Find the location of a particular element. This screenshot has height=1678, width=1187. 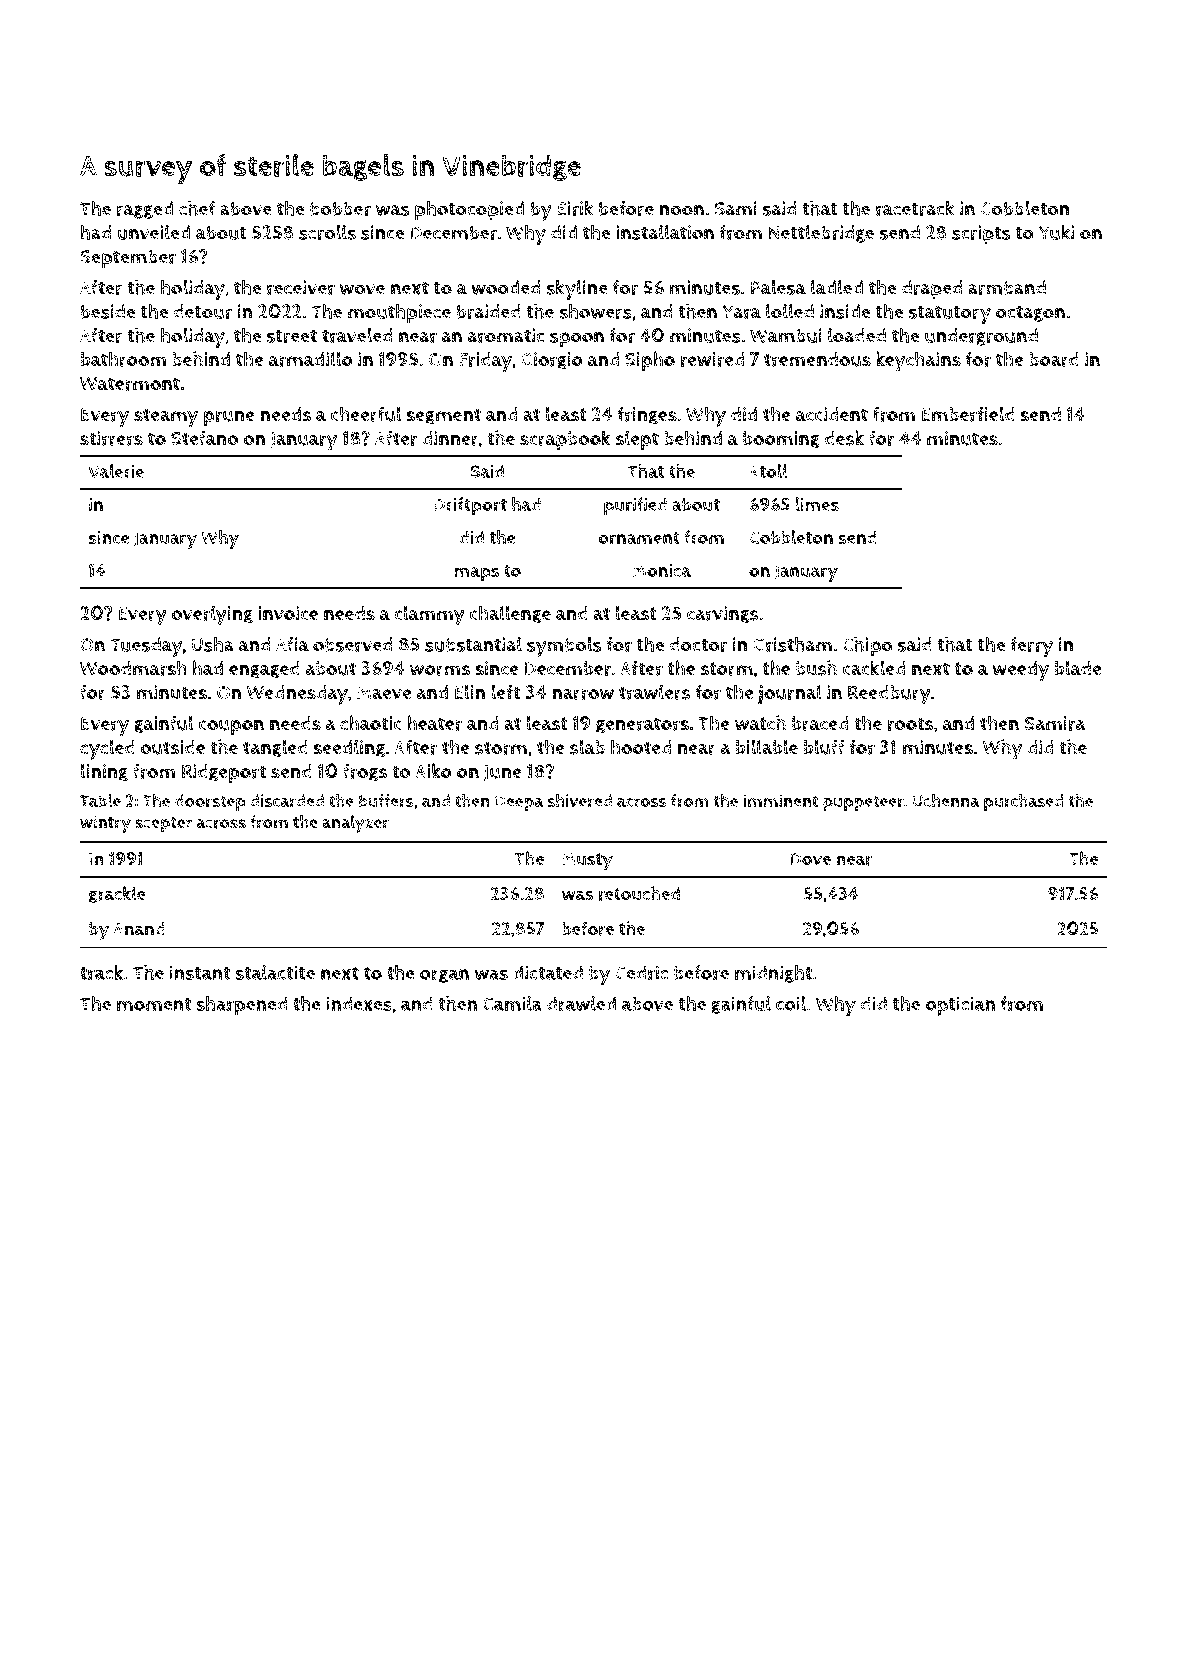

billable is located at coordinates (767, 747).
